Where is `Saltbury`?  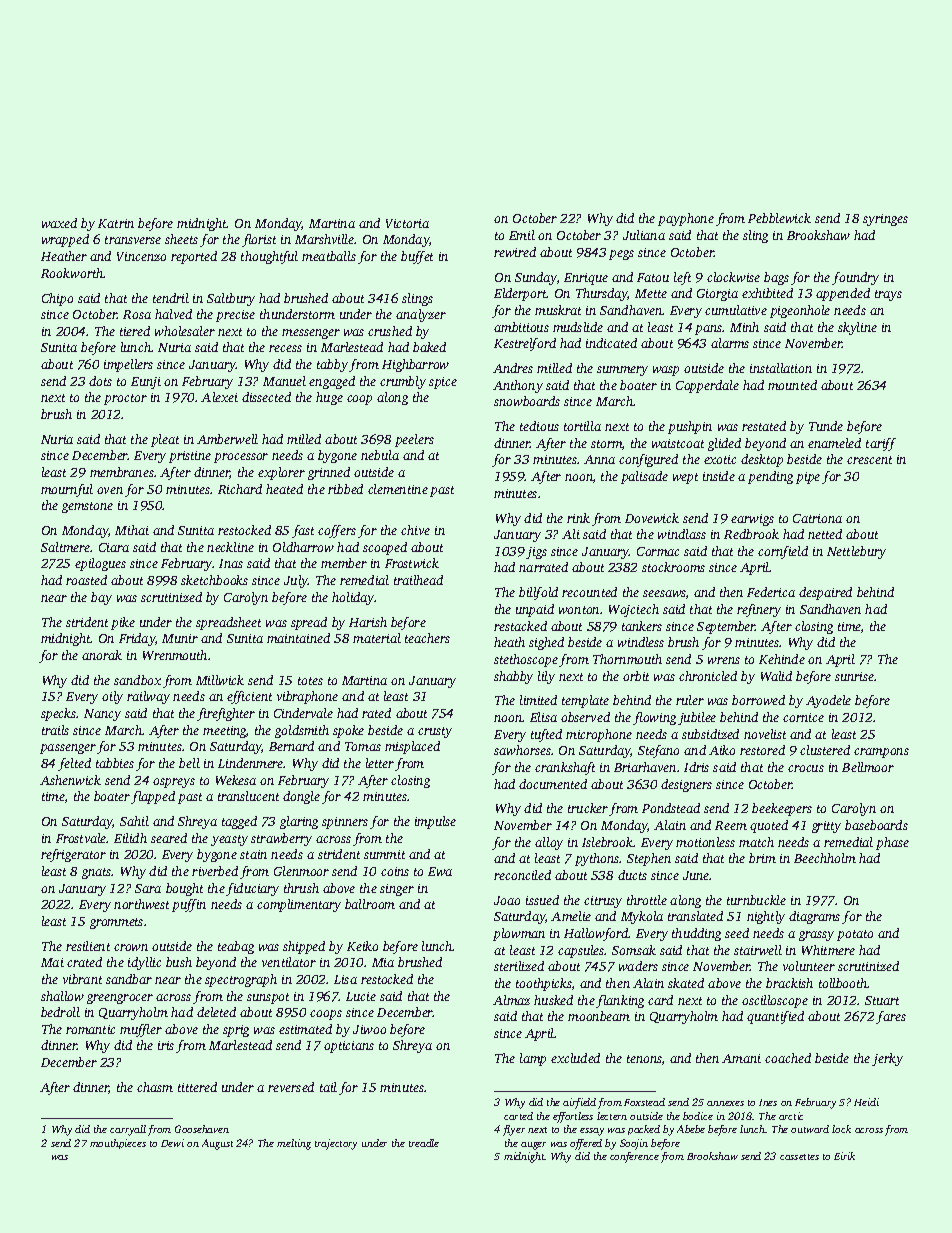 Saltbury is located at coordinates (231, 299).
